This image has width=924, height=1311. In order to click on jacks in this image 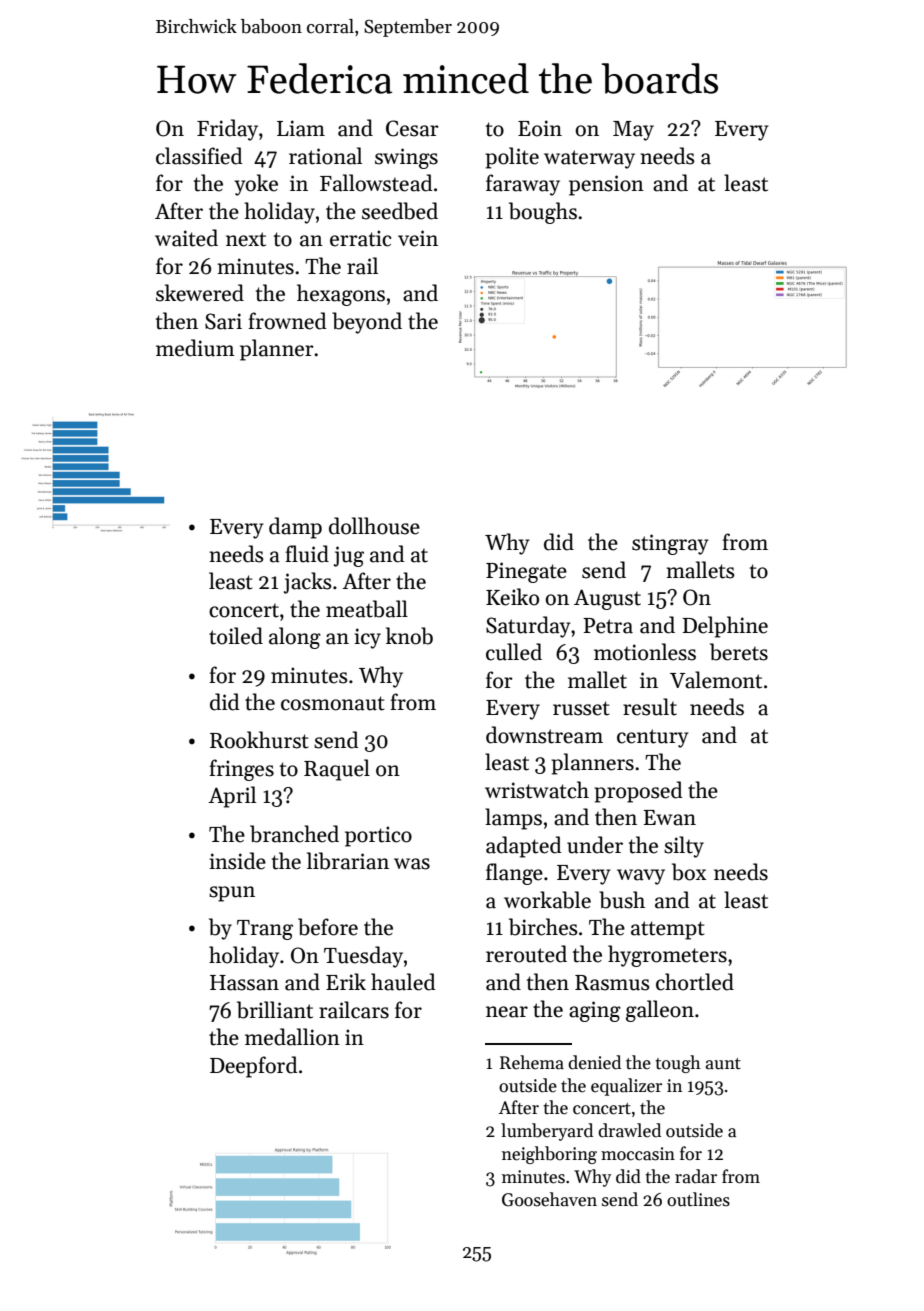, I will do `click(308, 583)`.
